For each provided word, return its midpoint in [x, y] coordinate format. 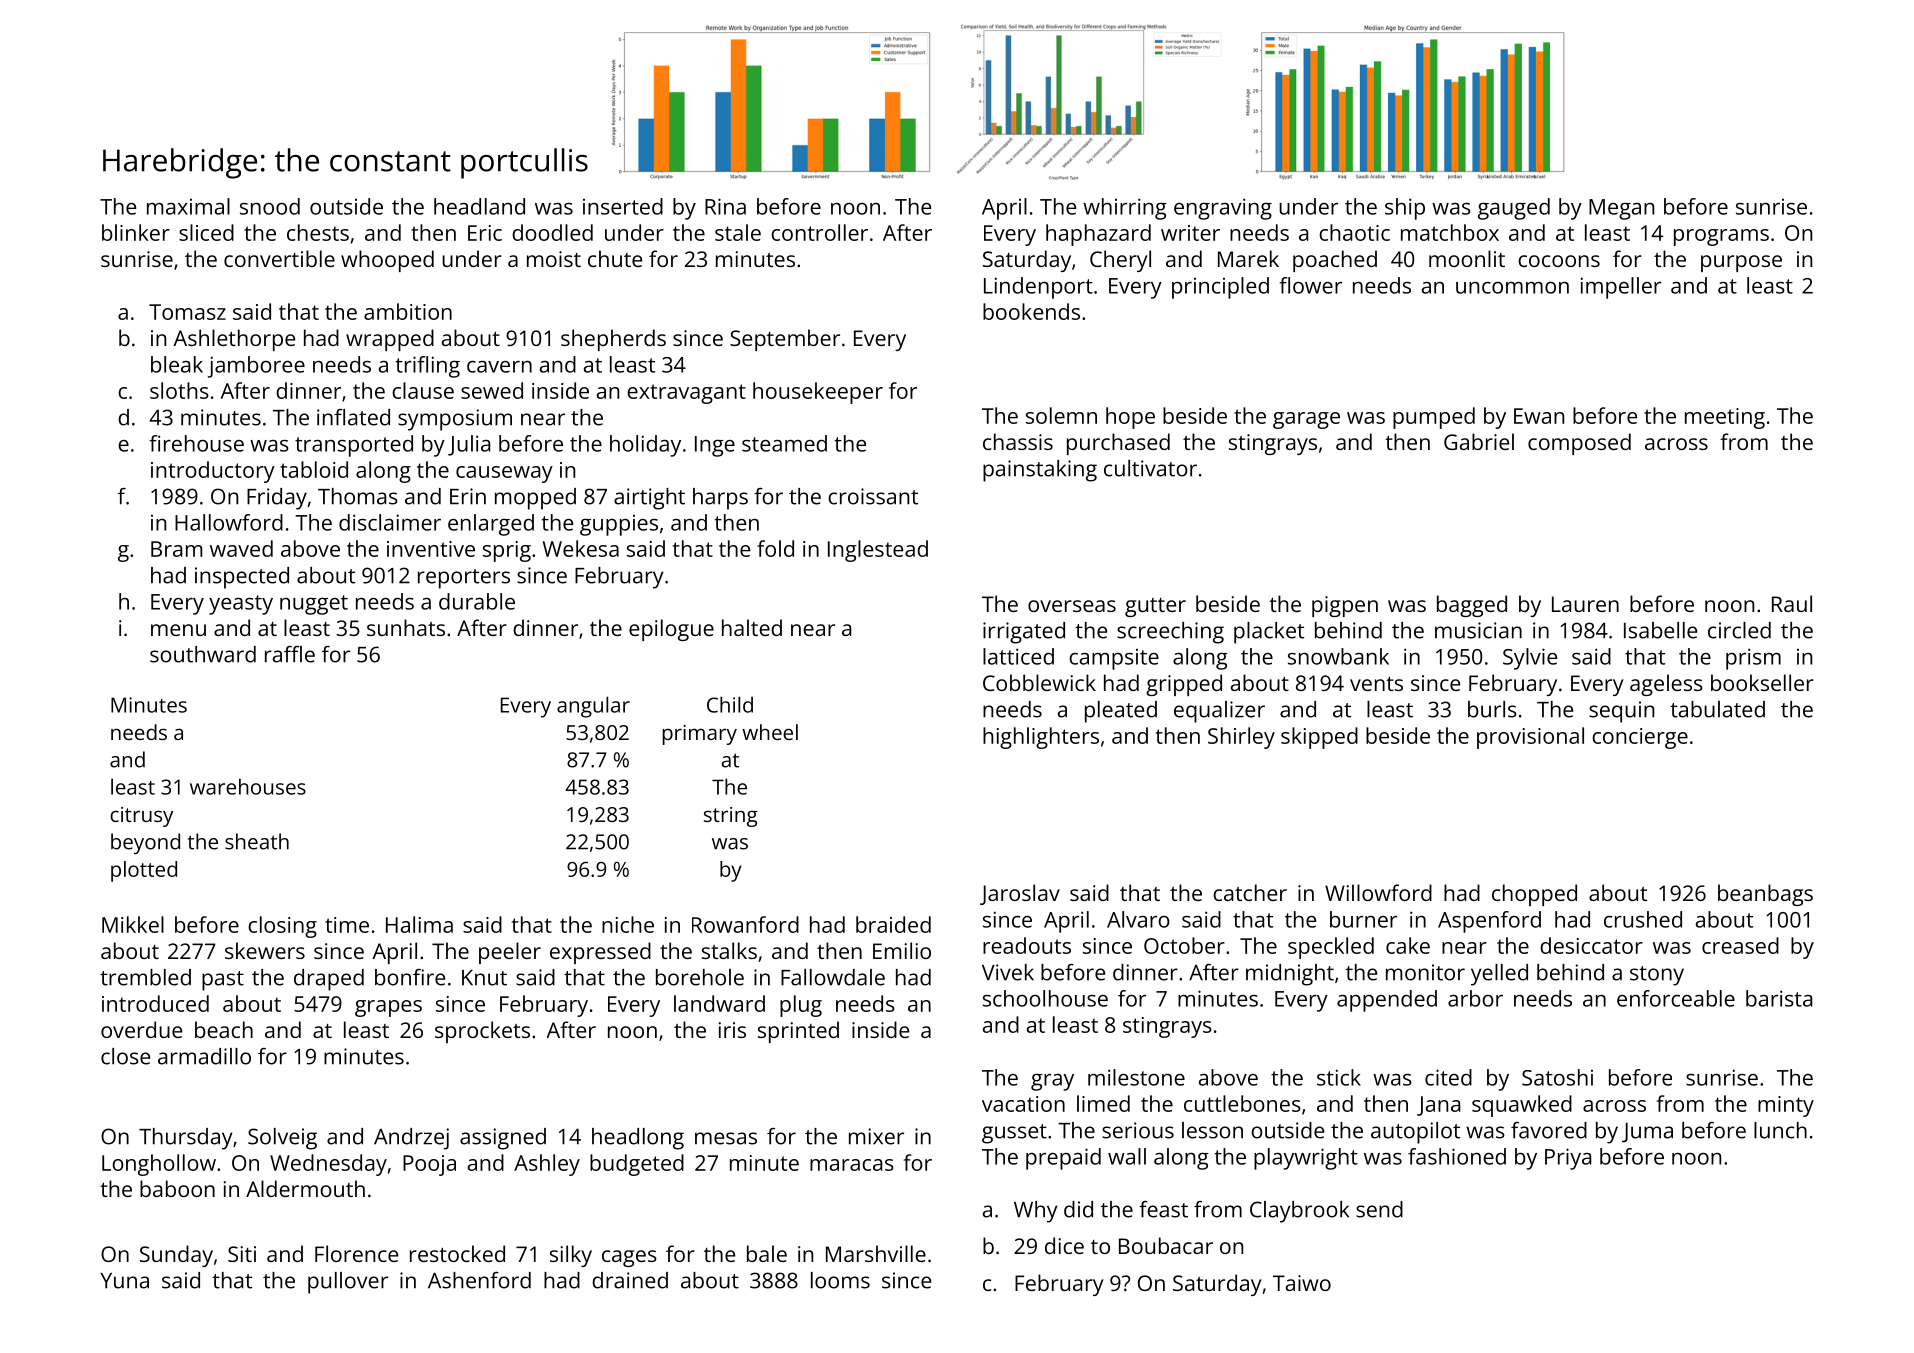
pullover [348, 1283]
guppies [619, 525]
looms [840, 1280]
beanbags [1765, 895]
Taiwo [1302, 1283]
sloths [179, 390]
